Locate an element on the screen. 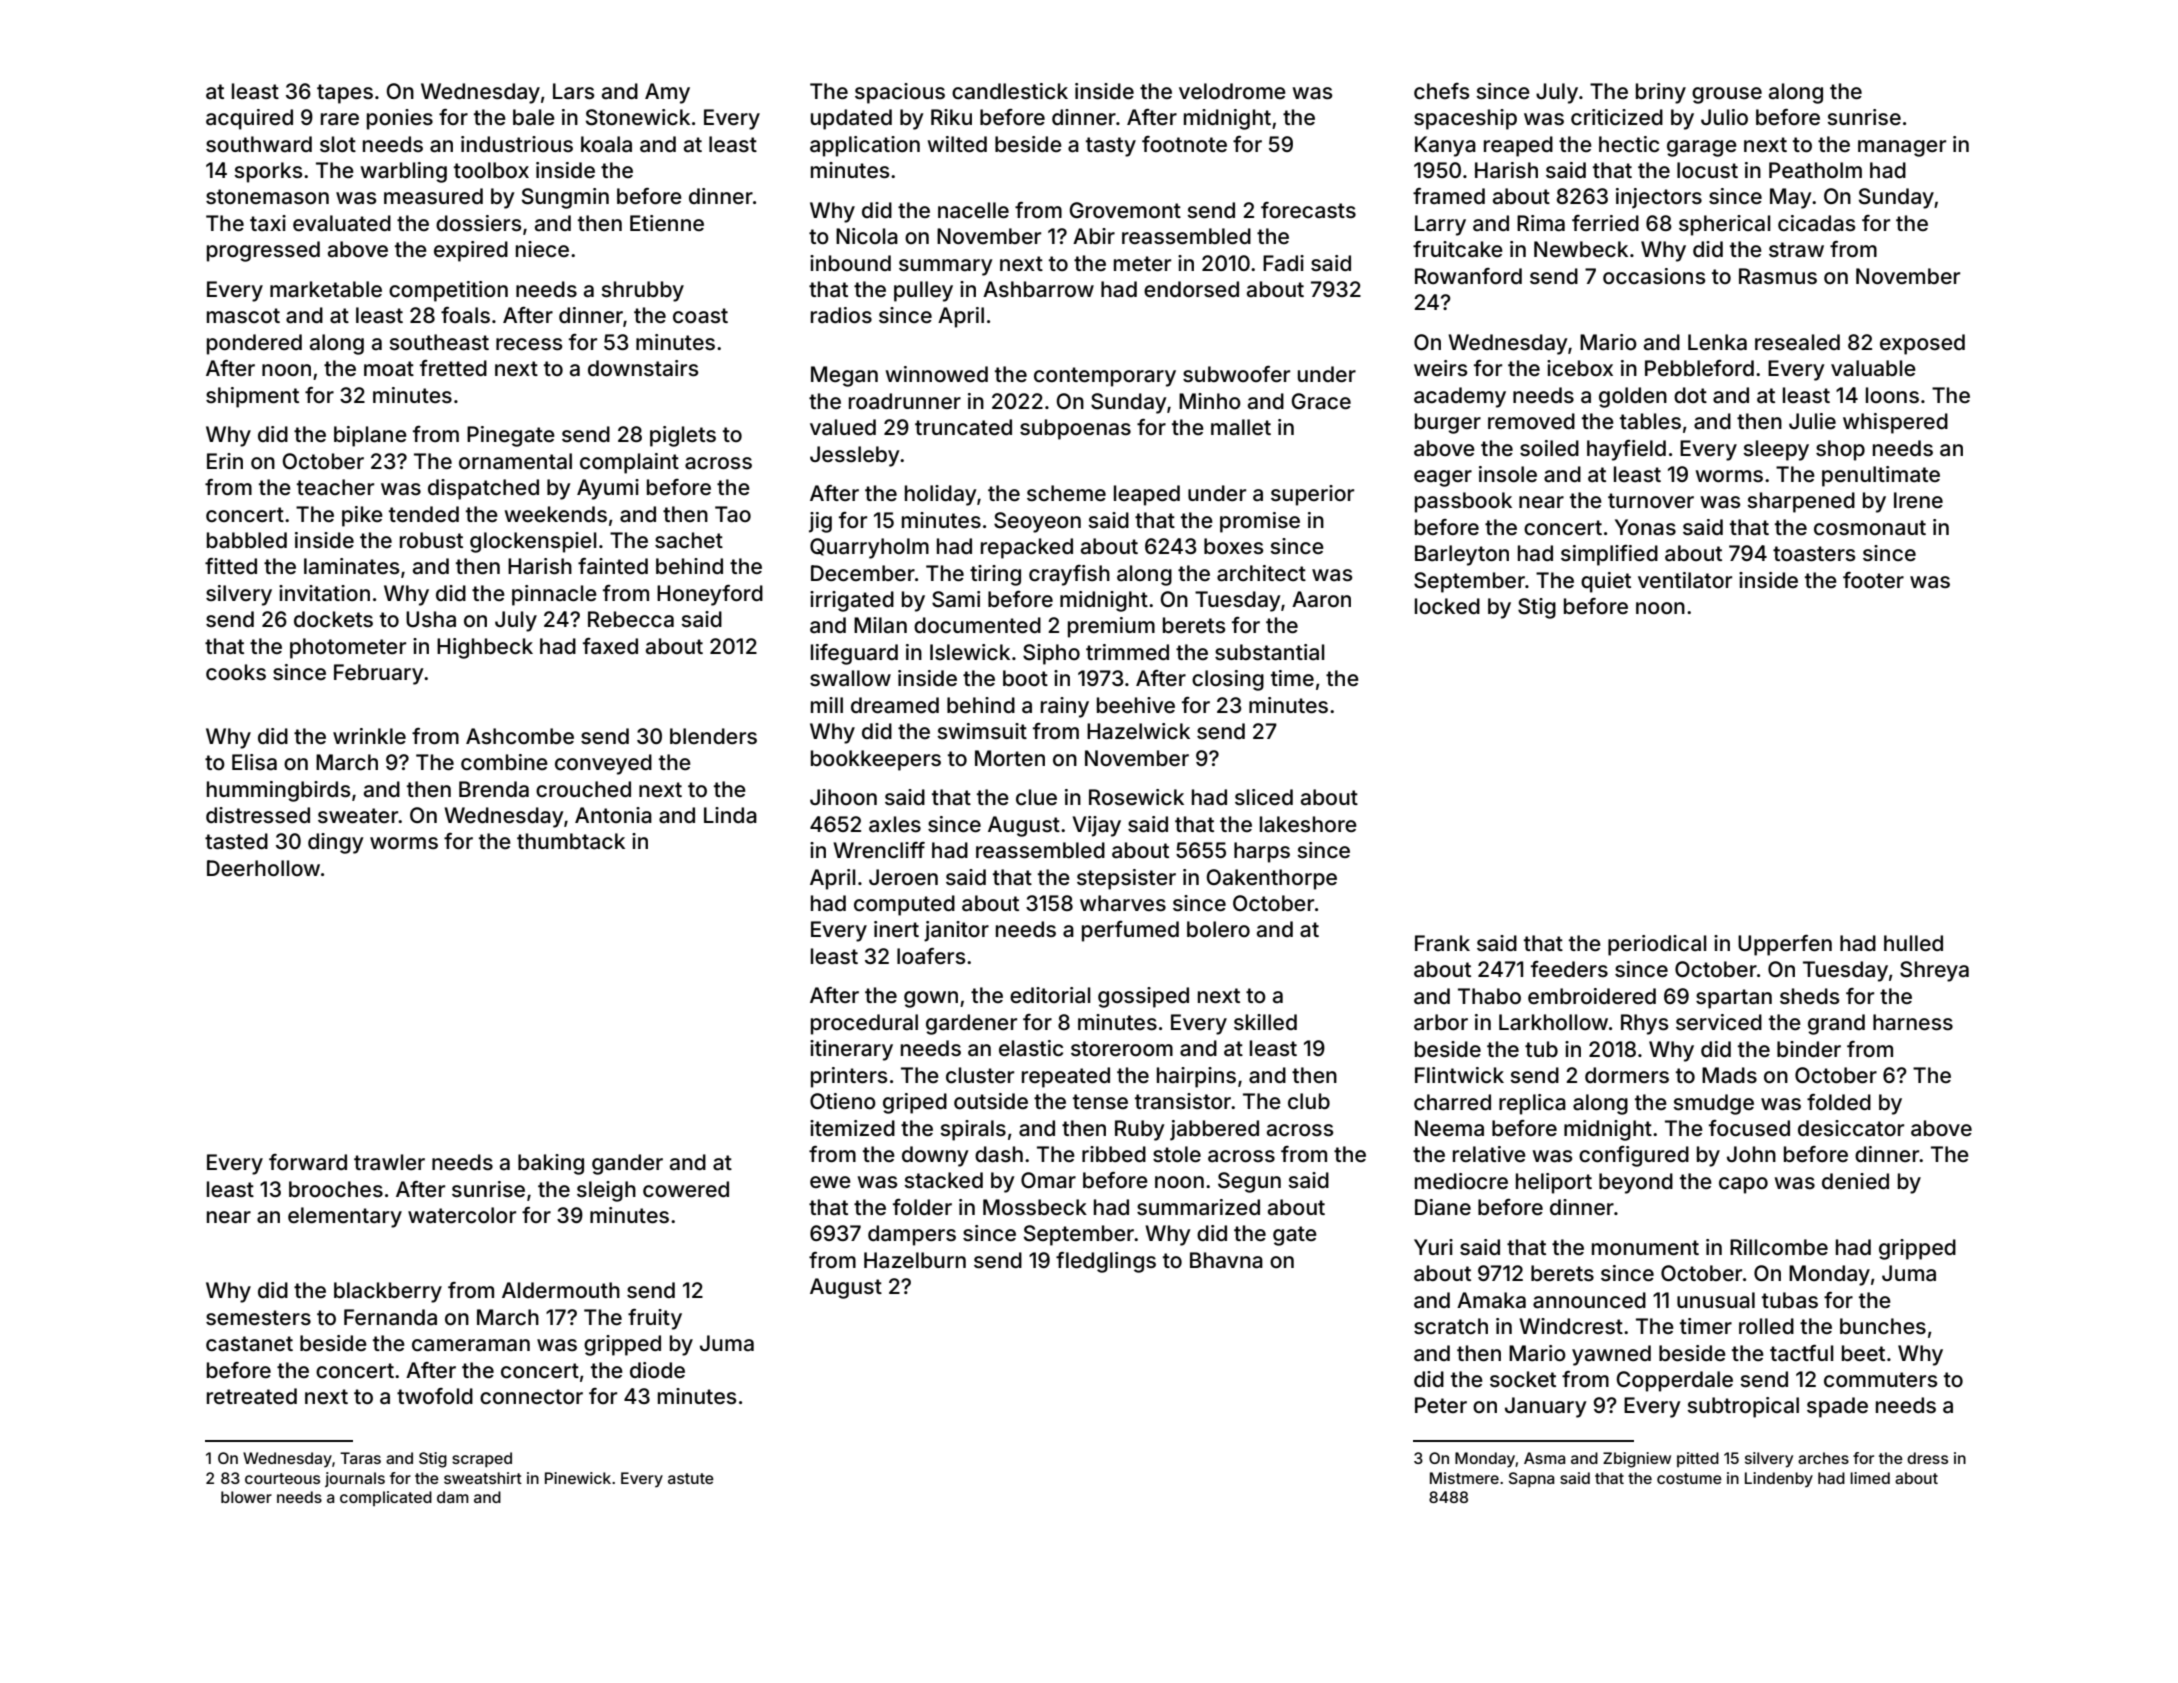 The width and height of the screenshot is (2178, 1683). bale is located at coordinates (534, 117).
